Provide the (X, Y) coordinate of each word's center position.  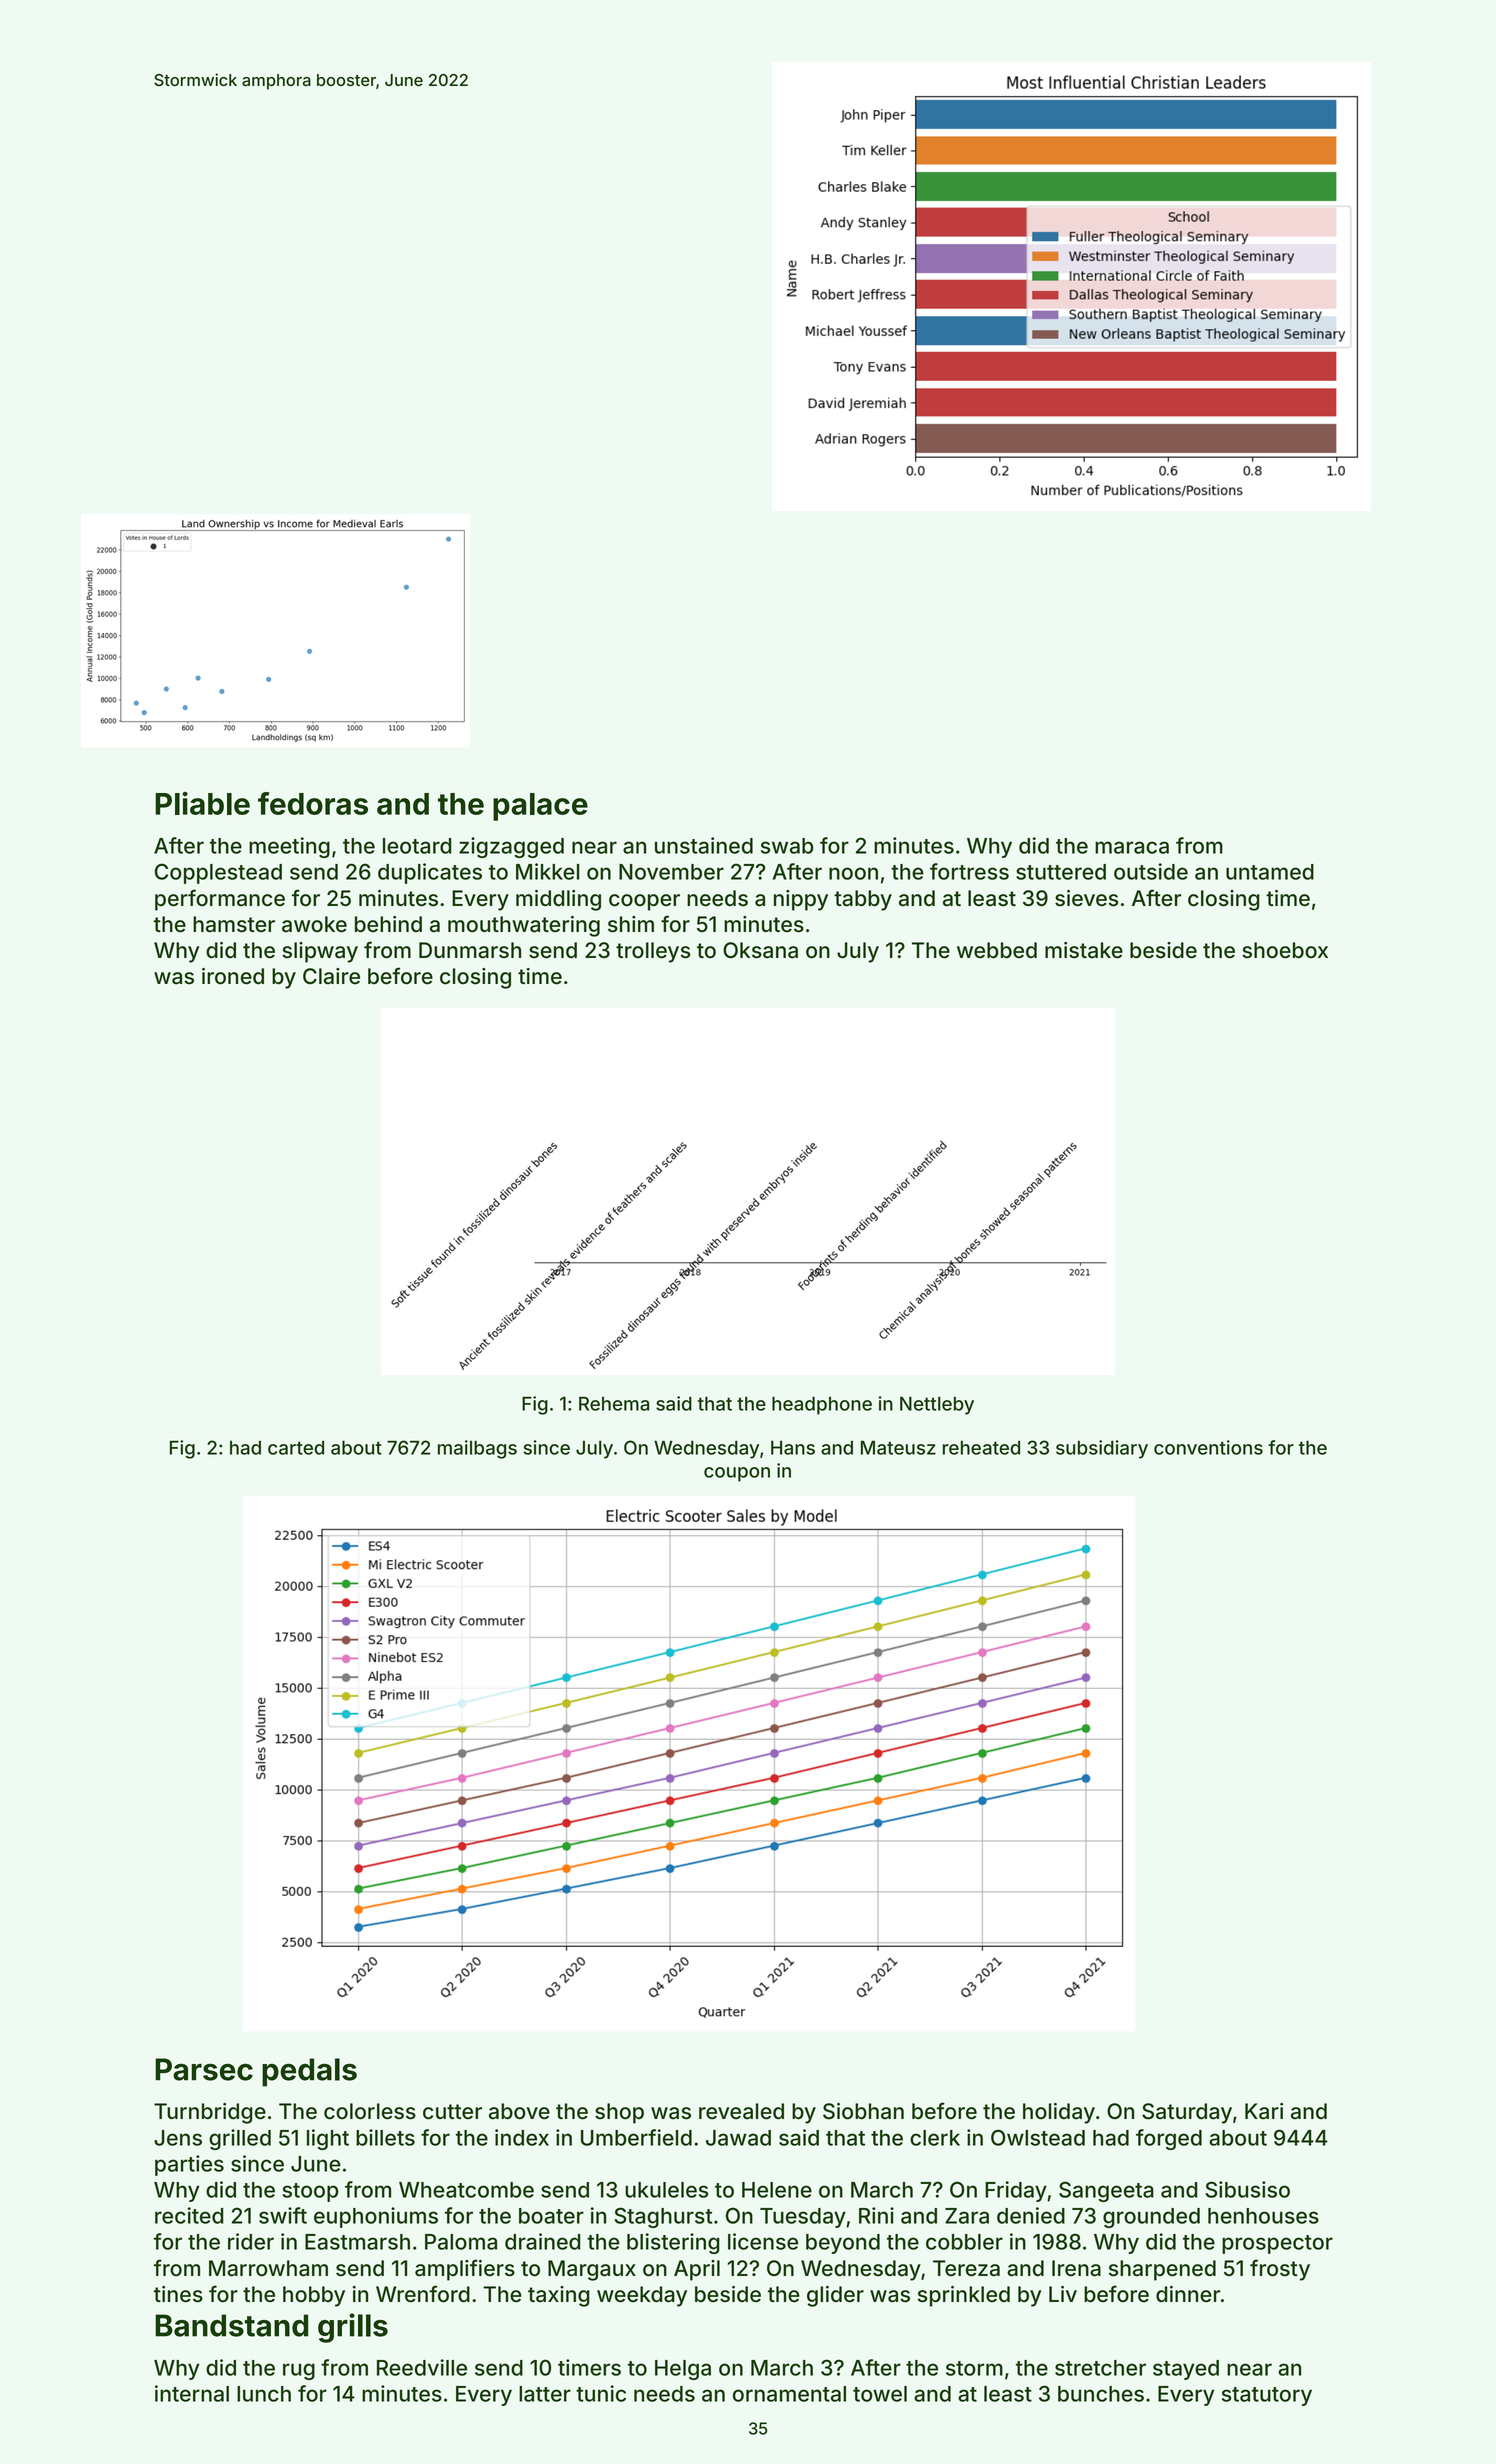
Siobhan (863, 2111)
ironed (233, 976)
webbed (997, 950)
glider (835, 2296)
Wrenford (423, 2294)
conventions (1208, 1447)
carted (296, 1448)
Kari (1264, 2111)
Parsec (204, 2069)
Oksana (760, 950)
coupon (737, 1474)
